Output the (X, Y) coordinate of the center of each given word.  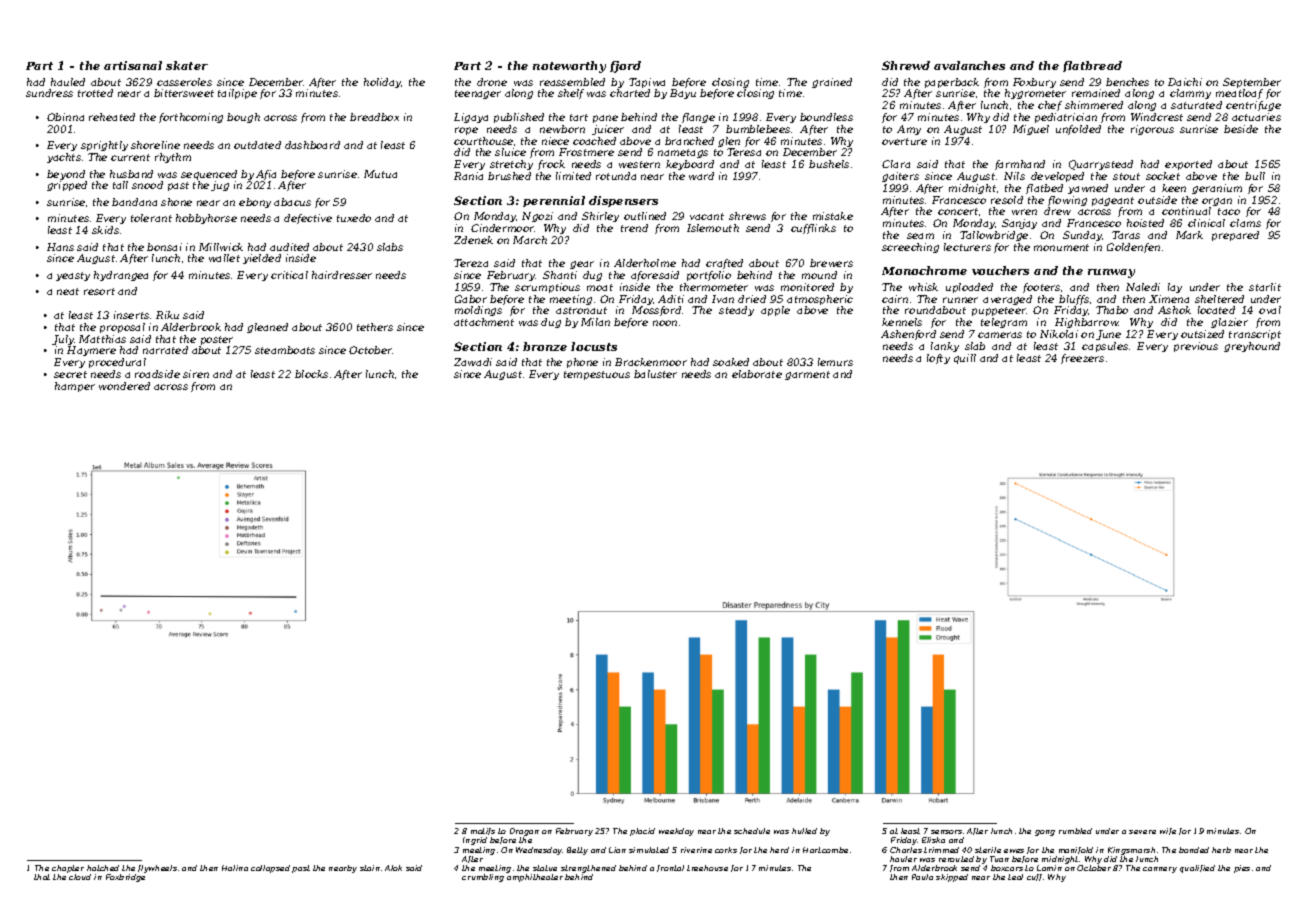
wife (1168, 831)
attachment (484, 322)
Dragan (524, 832)
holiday (382, 83)
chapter (68, 869)
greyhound (1252, 347)
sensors (946, 832)
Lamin (1049, 868)
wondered (124, 386)
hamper (75, 387)
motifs (483, 831)
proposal (122, 328)
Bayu (683, 94)
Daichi (1185, 82)
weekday (676, 832)
